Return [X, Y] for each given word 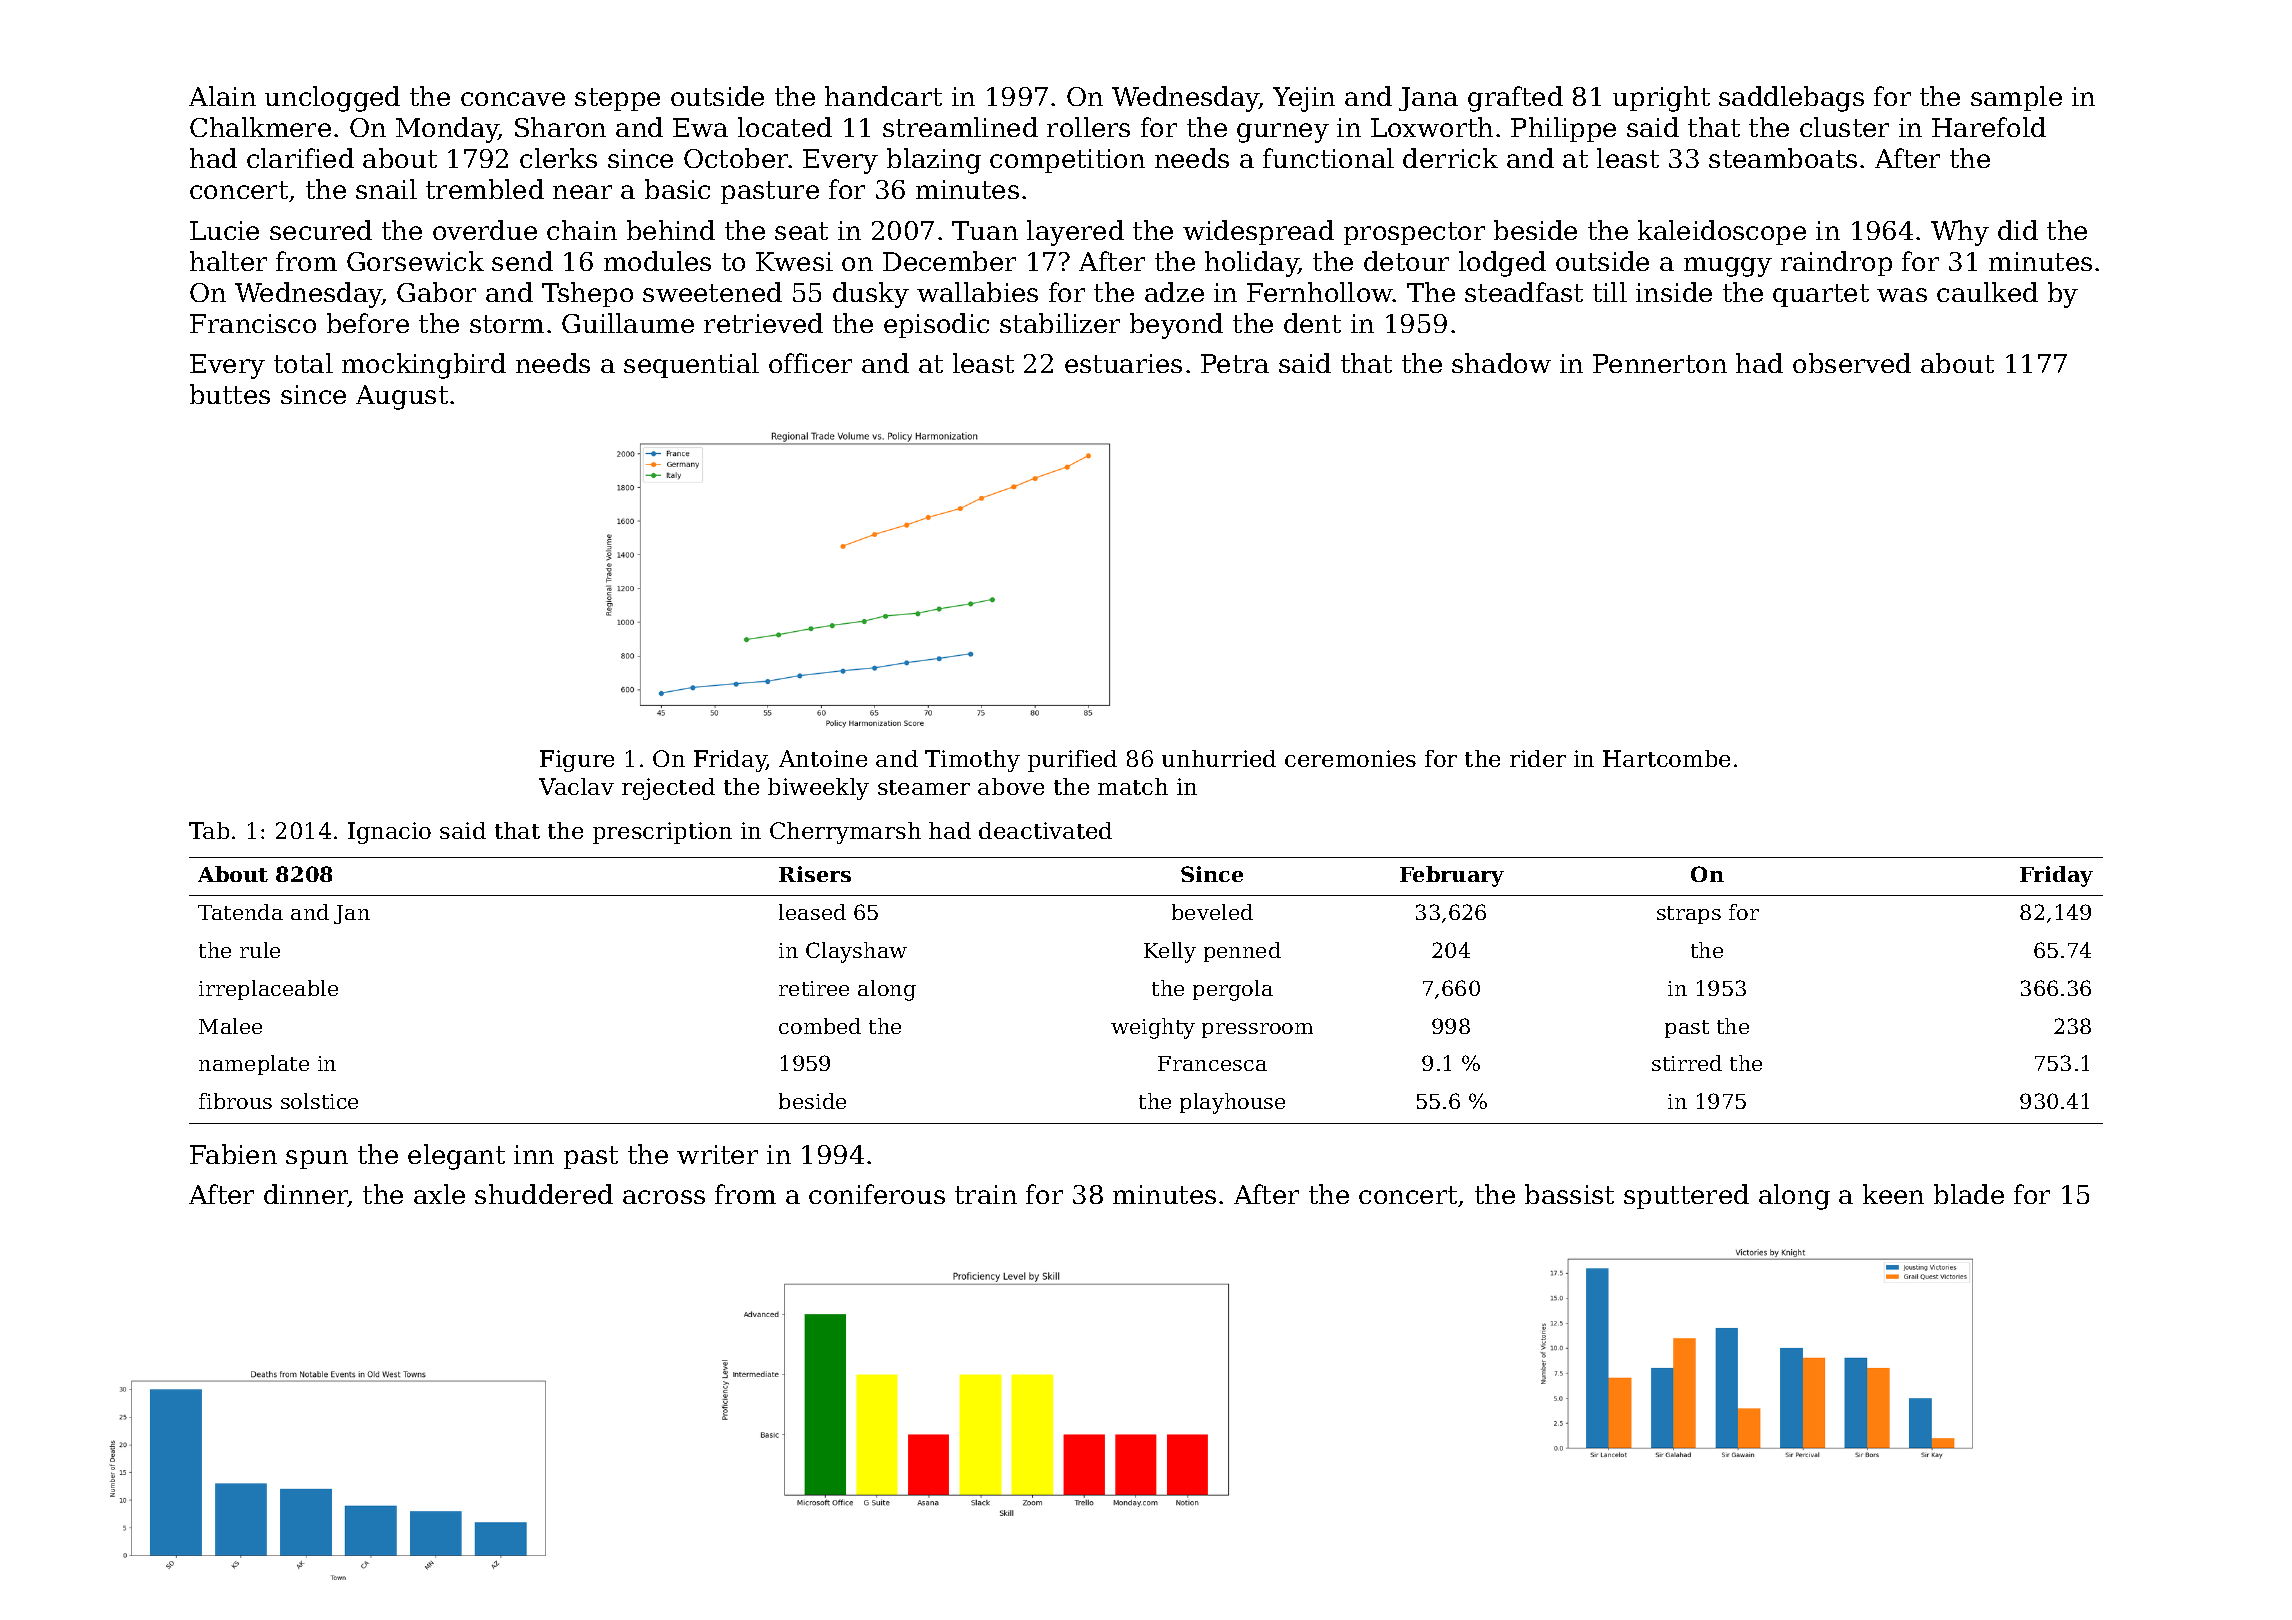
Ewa [700, 127]
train [986, 1194]
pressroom [1257, 1030]
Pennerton [1660, 363]
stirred [1687, 1063]
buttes [230, 394]
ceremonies [1350, 758]
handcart [883, 96]
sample [2016, 98]
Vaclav [576, 786]
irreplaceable [268, 990]
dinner [306, 1195]
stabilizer [1060, 323]
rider [1538, 758]
